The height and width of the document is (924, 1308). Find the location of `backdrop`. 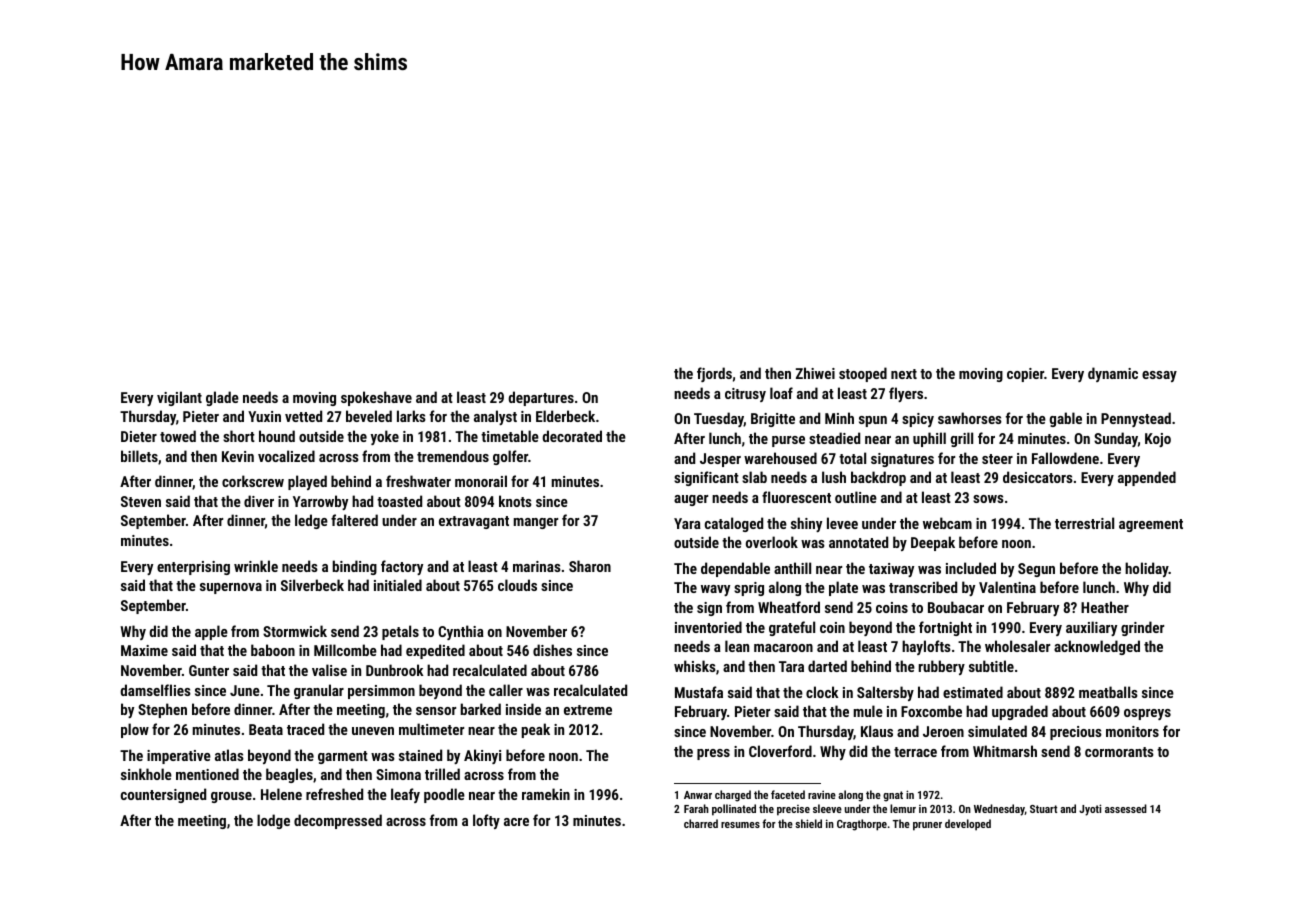

backdrop is located at coordinates (878, 478).
